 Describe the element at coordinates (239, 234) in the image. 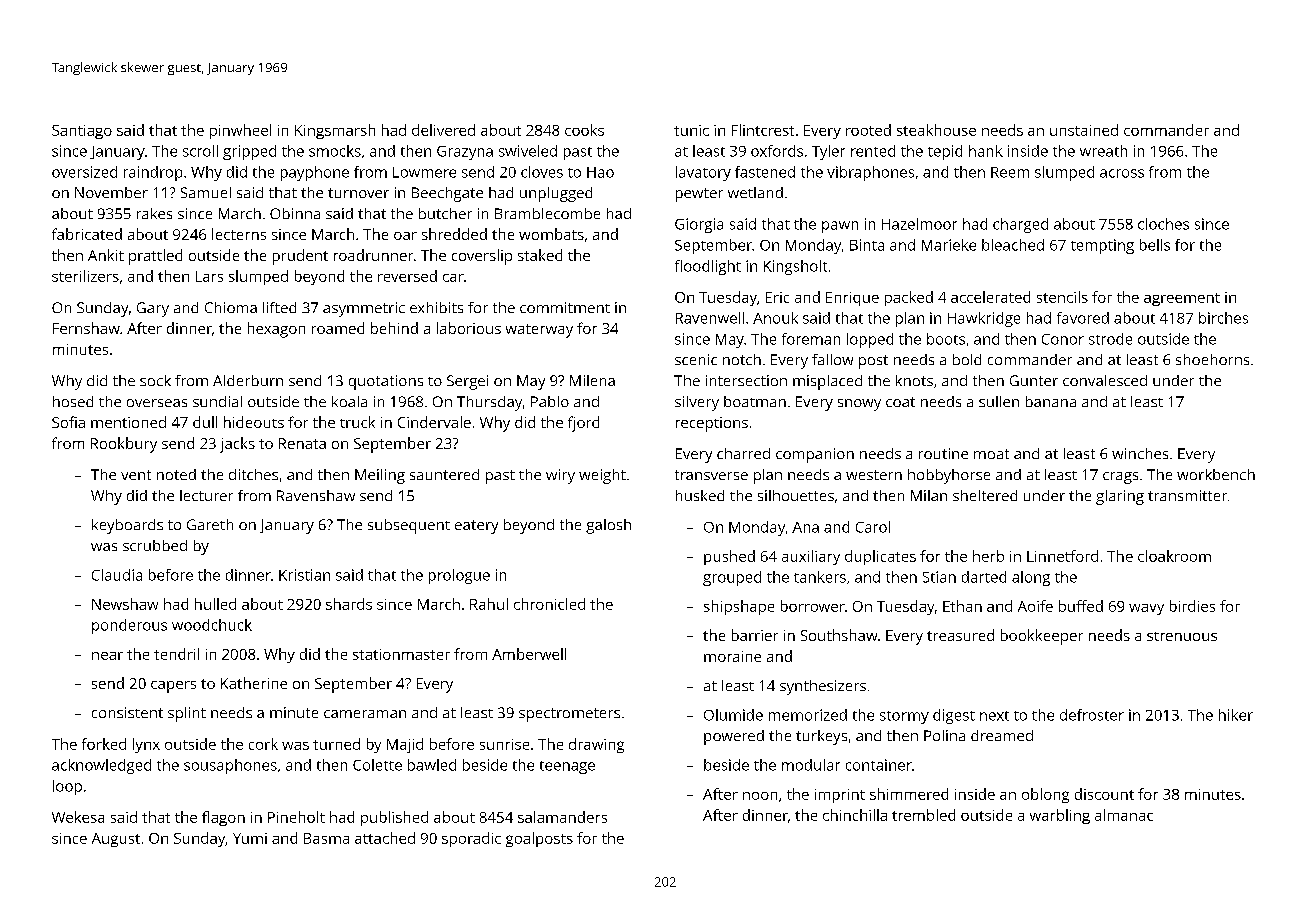

I see `lecterns` at that location.
